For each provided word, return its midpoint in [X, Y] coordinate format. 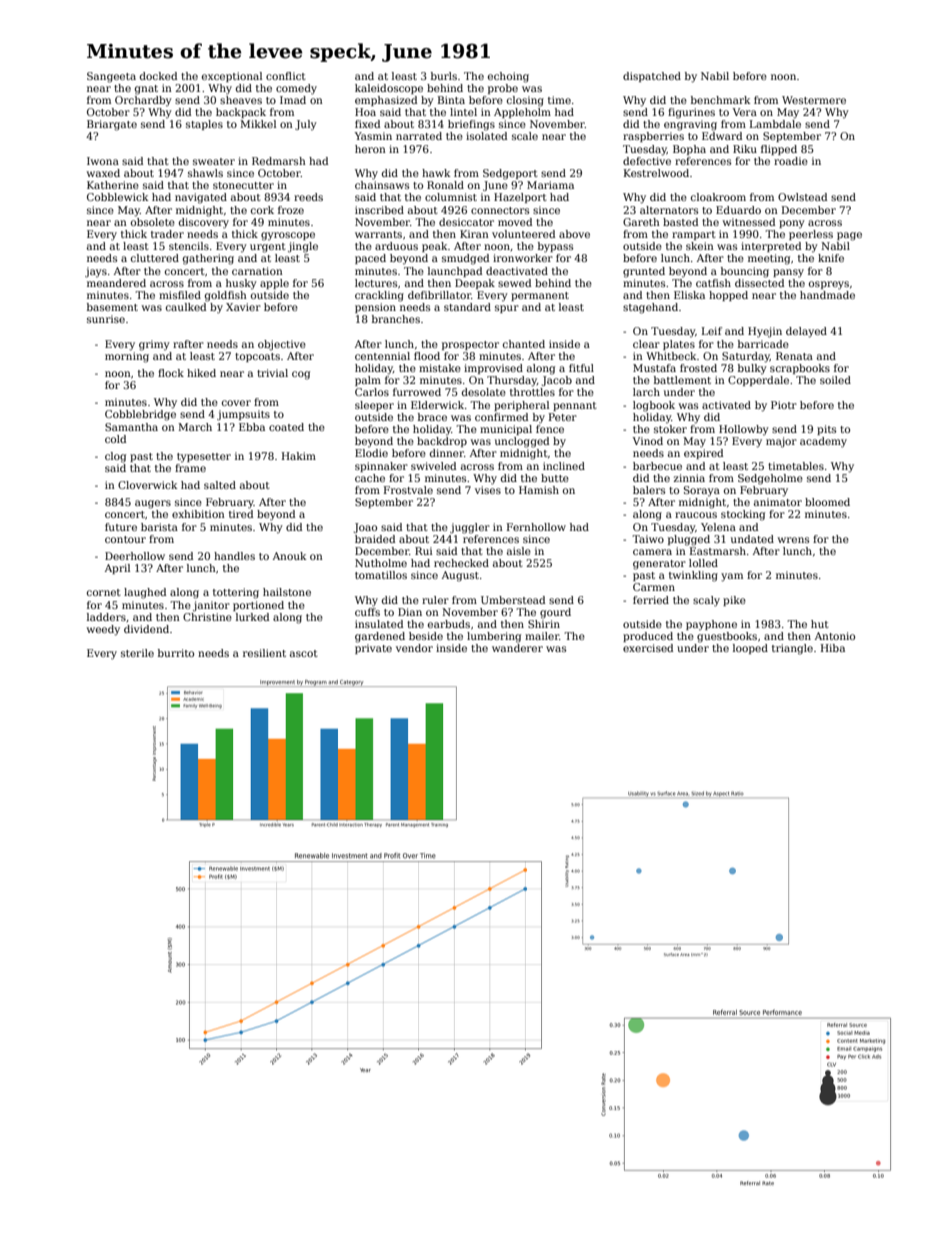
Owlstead [802, 197]
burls [444, 76]
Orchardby [143, 101]
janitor [211, 606]
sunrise [106, 319]
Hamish [539, 490]
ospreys [829, 285]
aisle [519, 551]
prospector [470, 345]
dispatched [652, 77]
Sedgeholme [770, 479]
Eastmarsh [718, 551]
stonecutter [243, 185]
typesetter [204, 457]
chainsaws [382, 185]
